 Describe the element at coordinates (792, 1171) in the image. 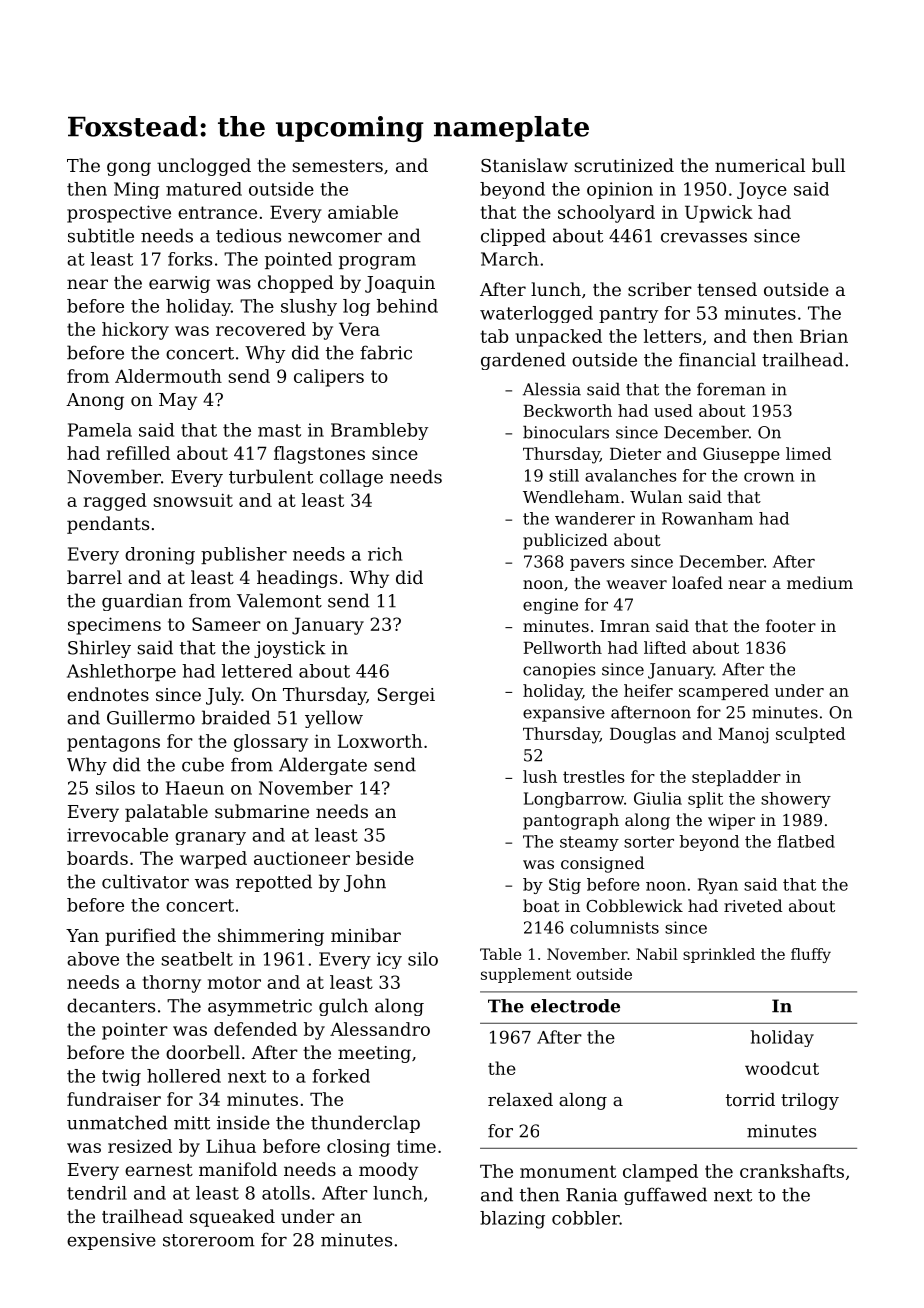

I see `crankshafts` at that location.
